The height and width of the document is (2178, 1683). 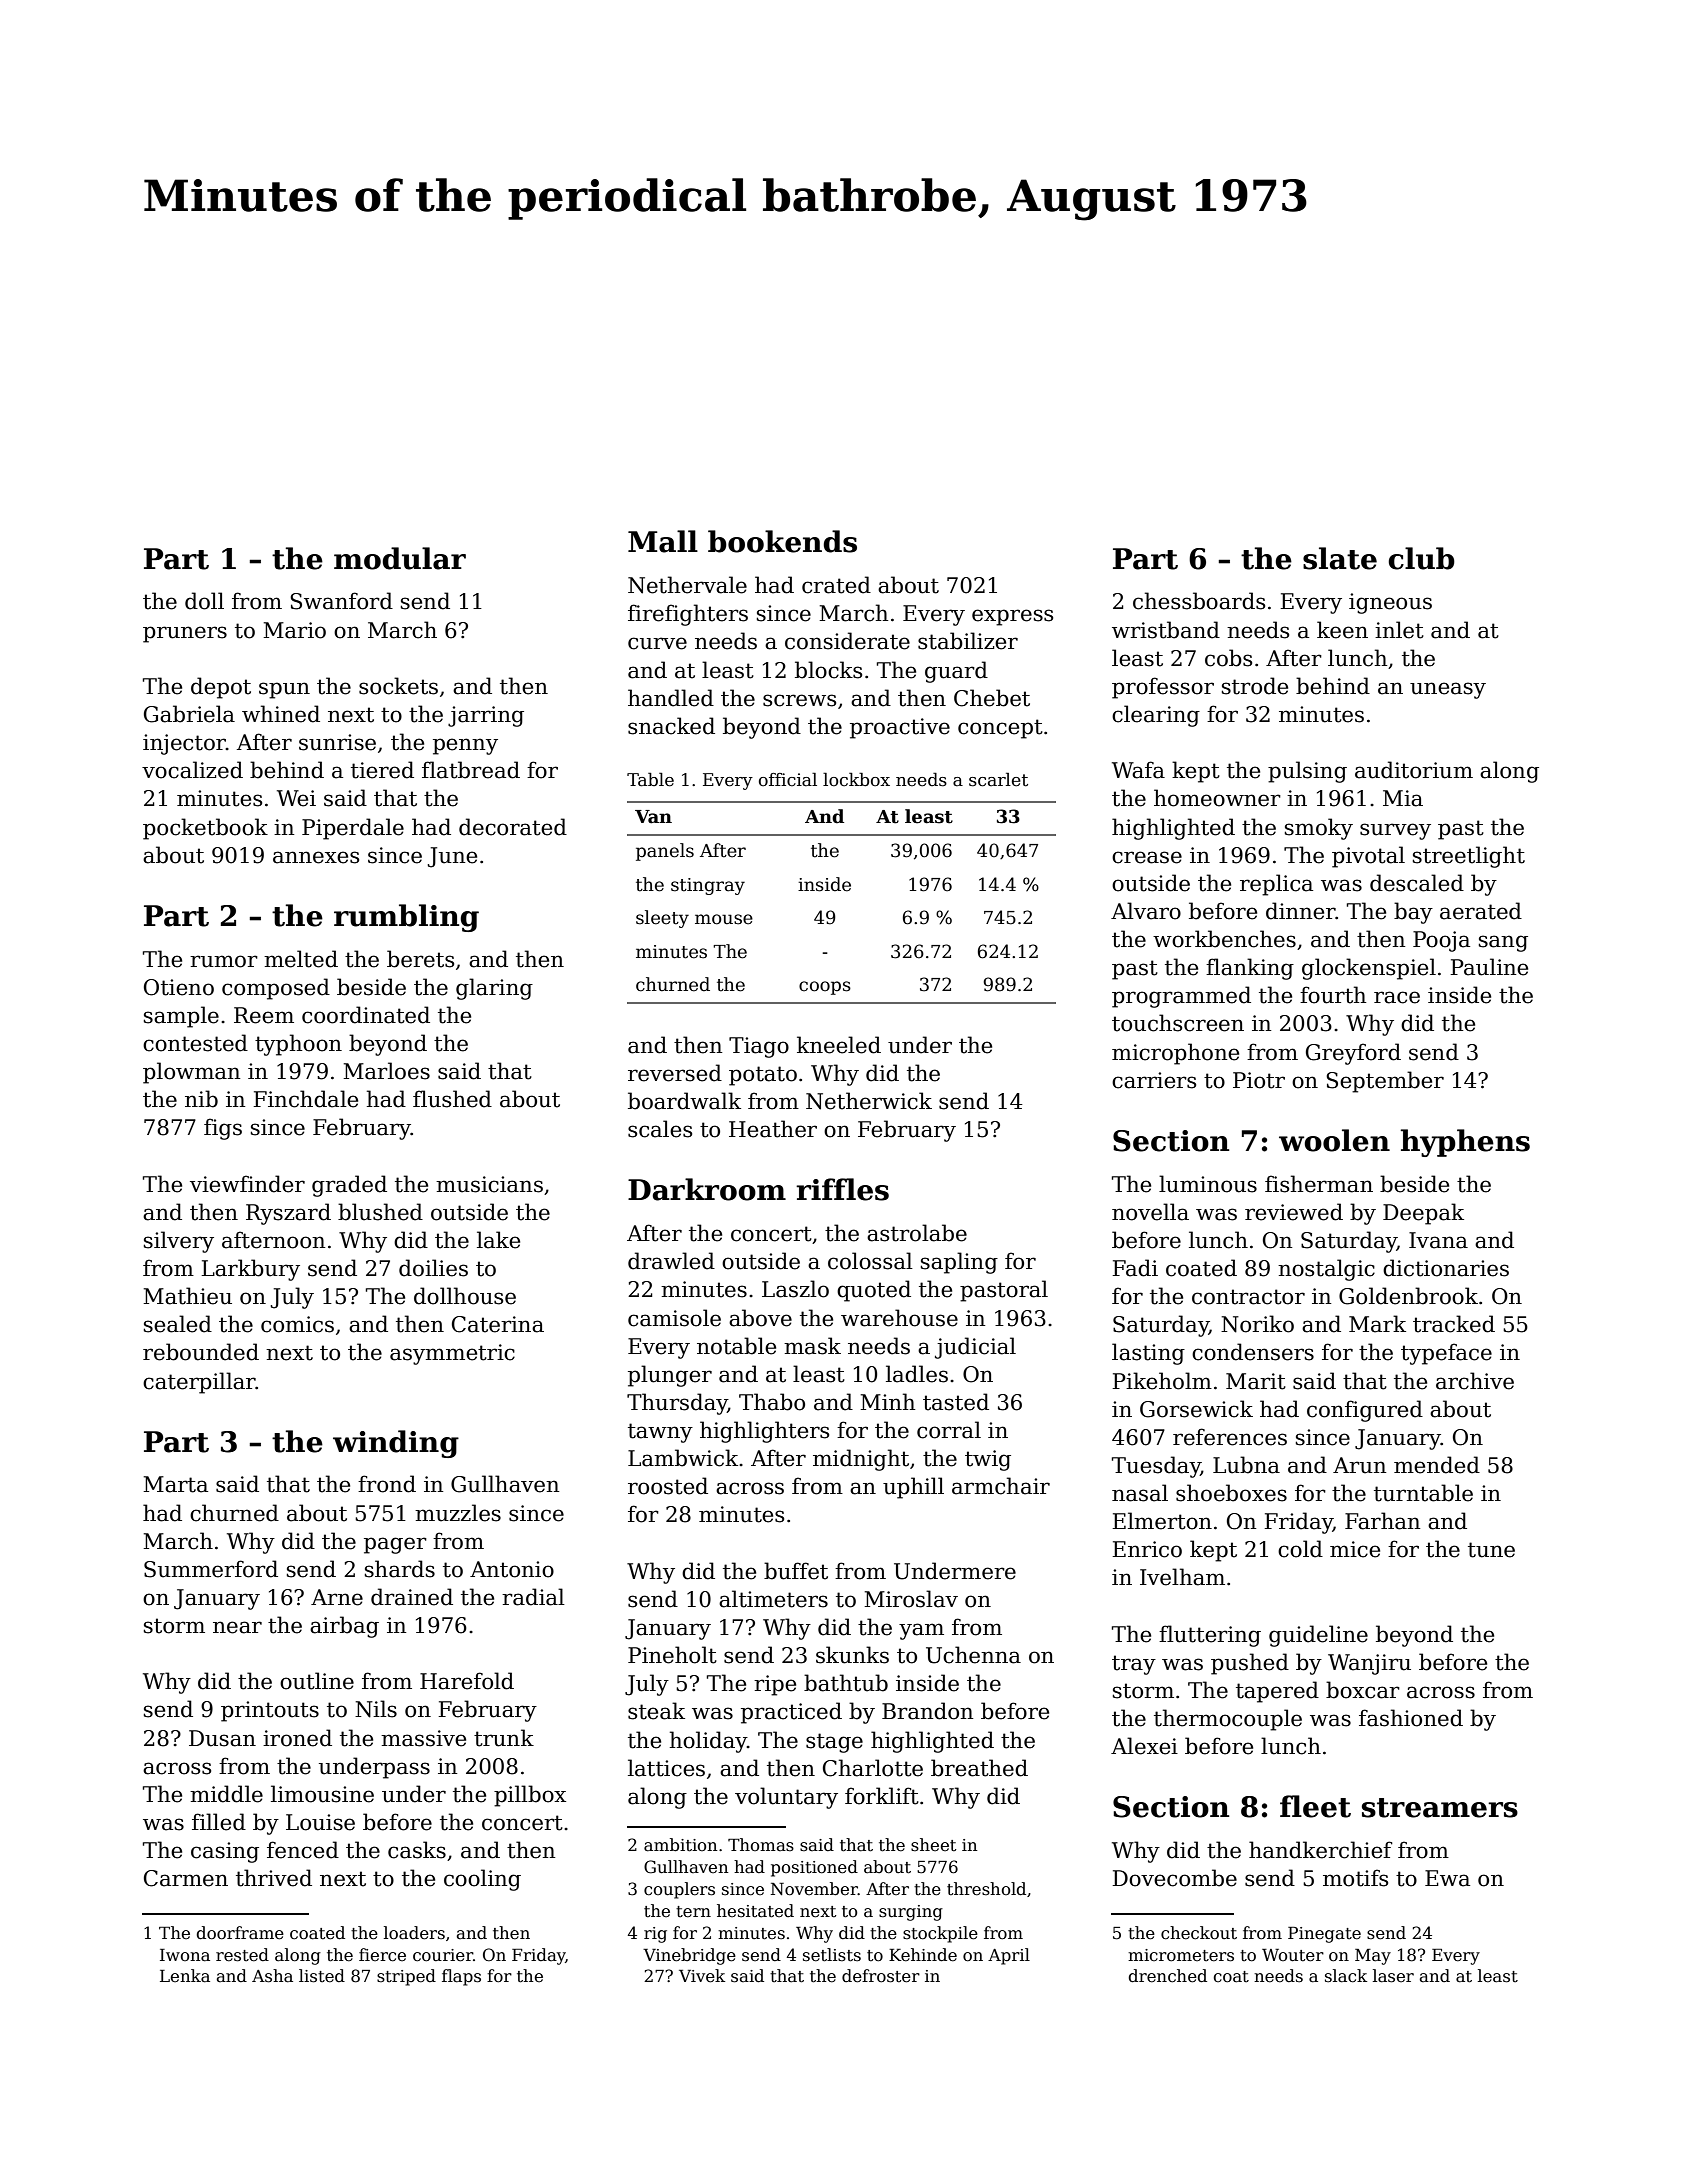 I want to click on Darkroom, so click(x=707, y=1189).
